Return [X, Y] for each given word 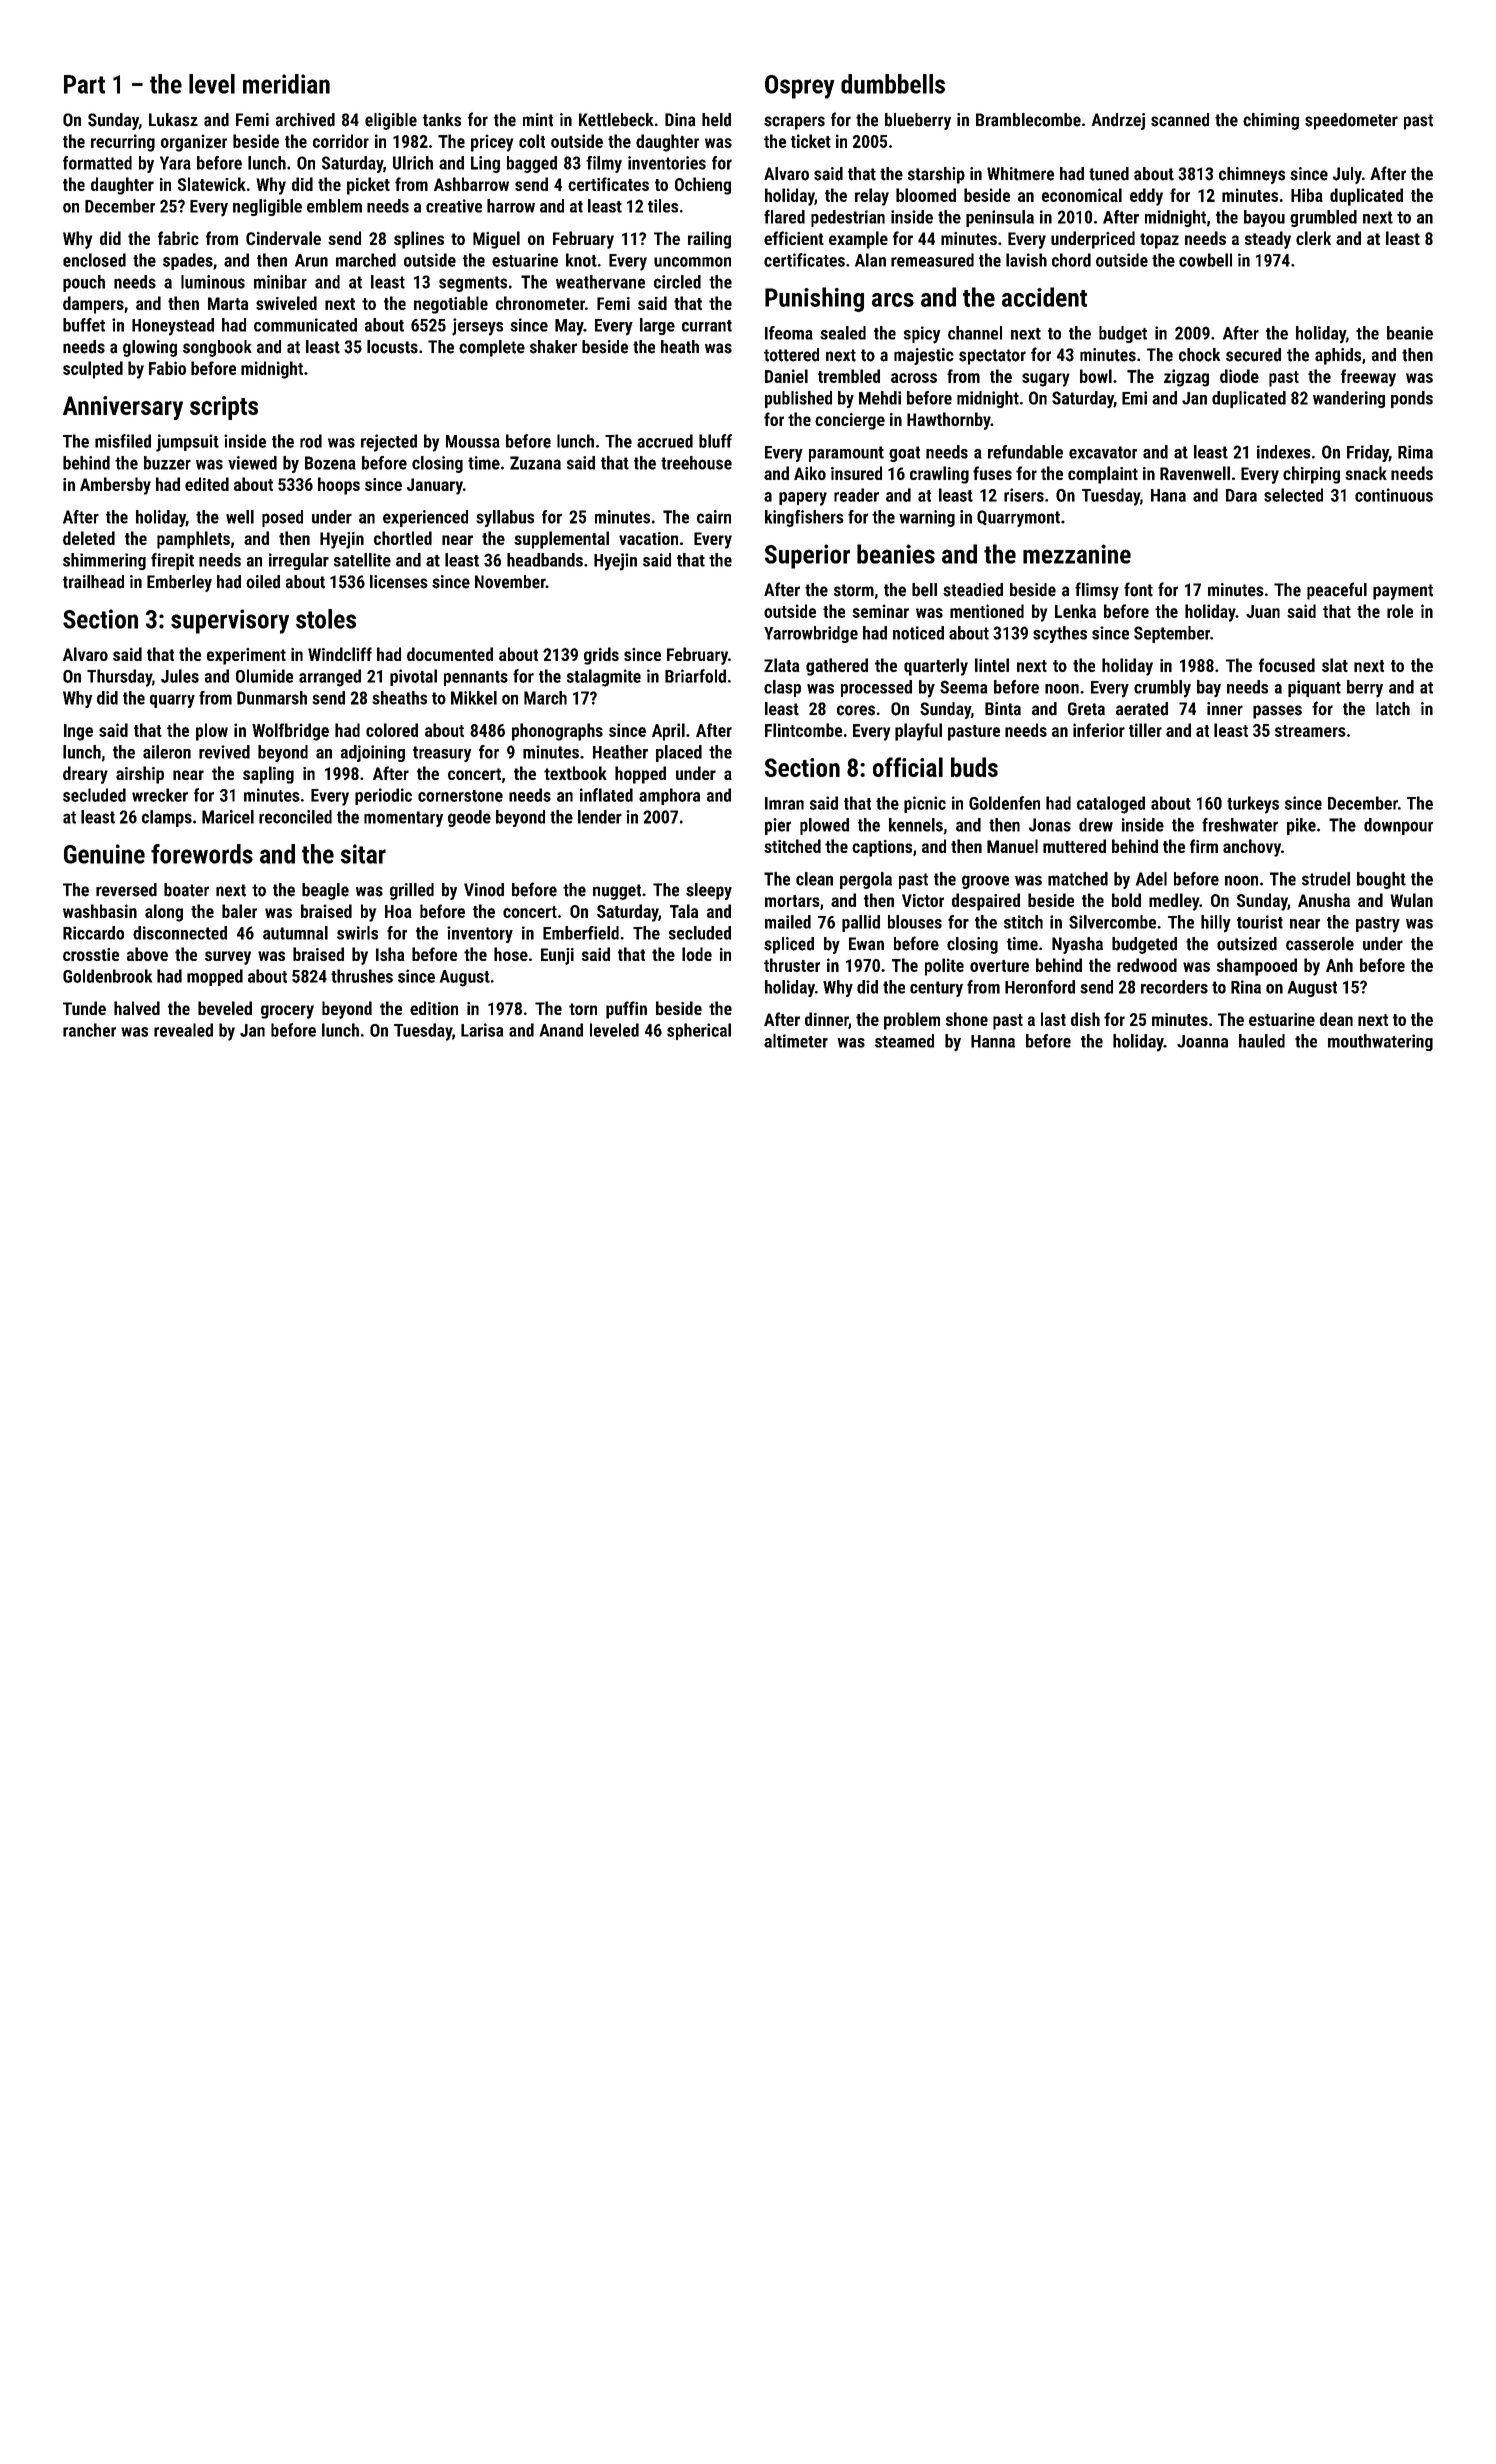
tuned [1109, 174]
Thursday [119, 678]
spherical [699, 1031]
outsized [1247, 944]
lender [600, 817]
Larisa [482, 1030]
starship [936, 175]
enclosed [94, 260]
